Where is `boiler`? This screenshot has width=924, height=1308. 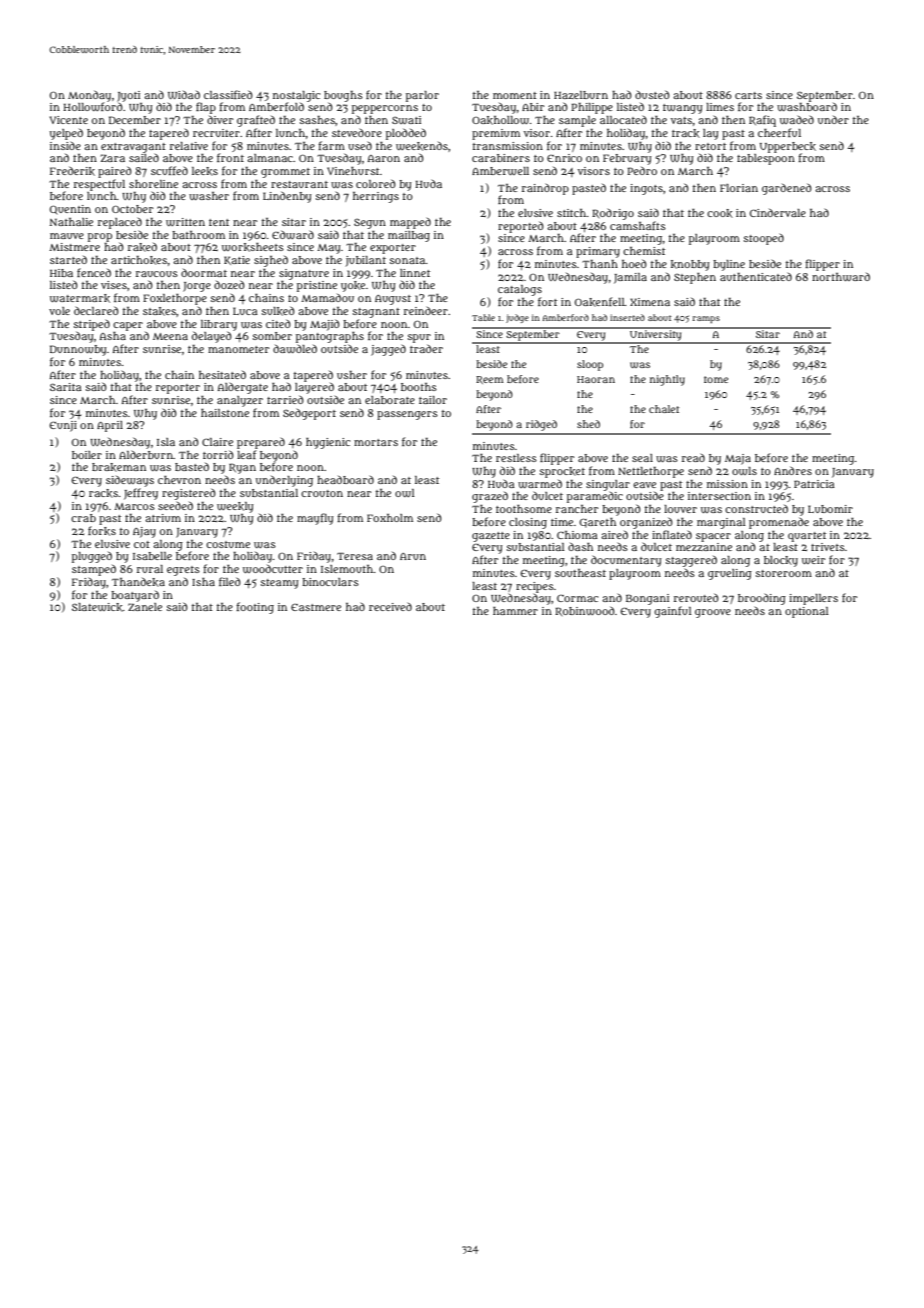
boiler is located at coordinates (87, 455).
